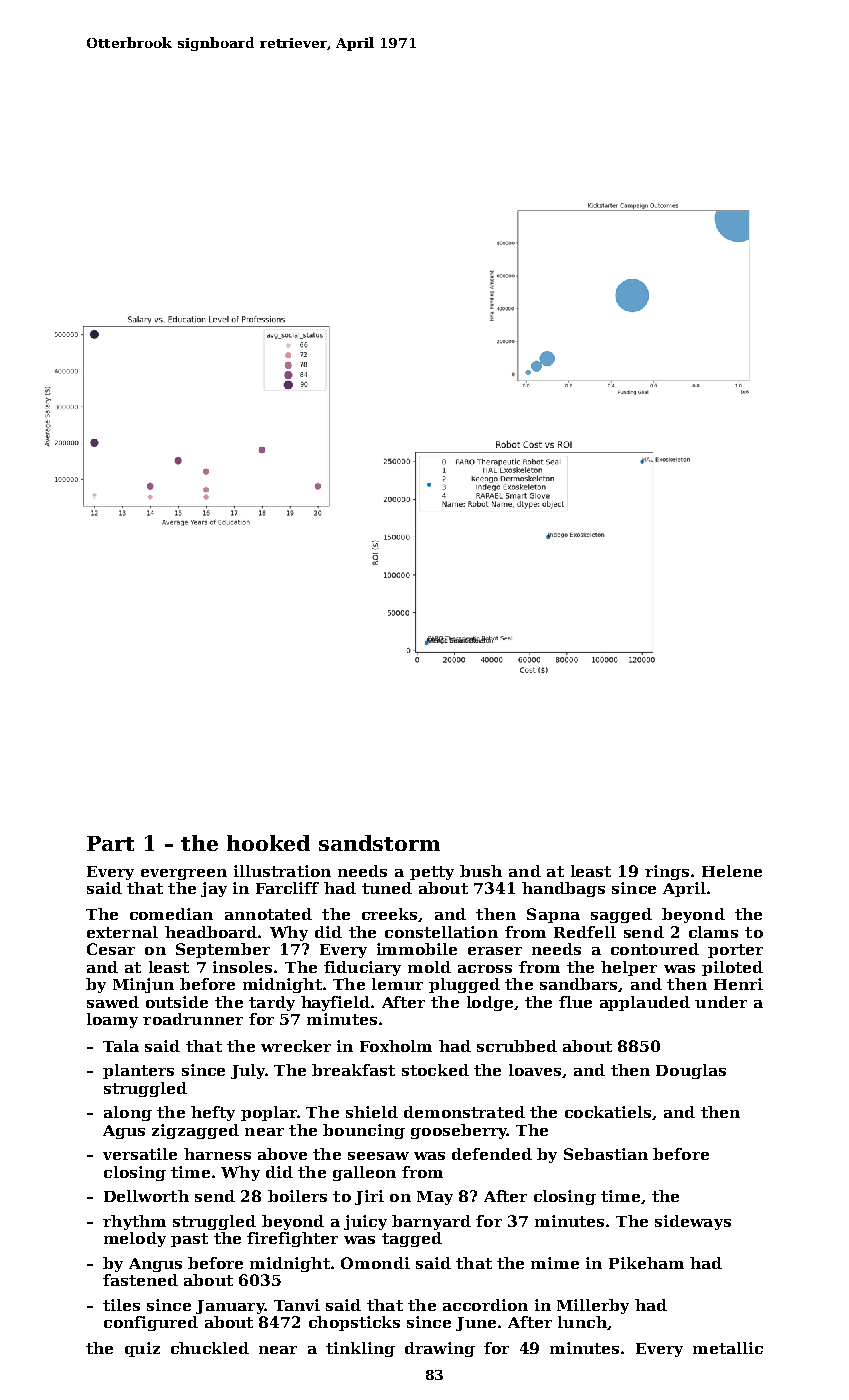 The height and width of the image is (1400, 849). Describe the element at coordinates (211, 932) in the image. I see `headboard` at that location.
